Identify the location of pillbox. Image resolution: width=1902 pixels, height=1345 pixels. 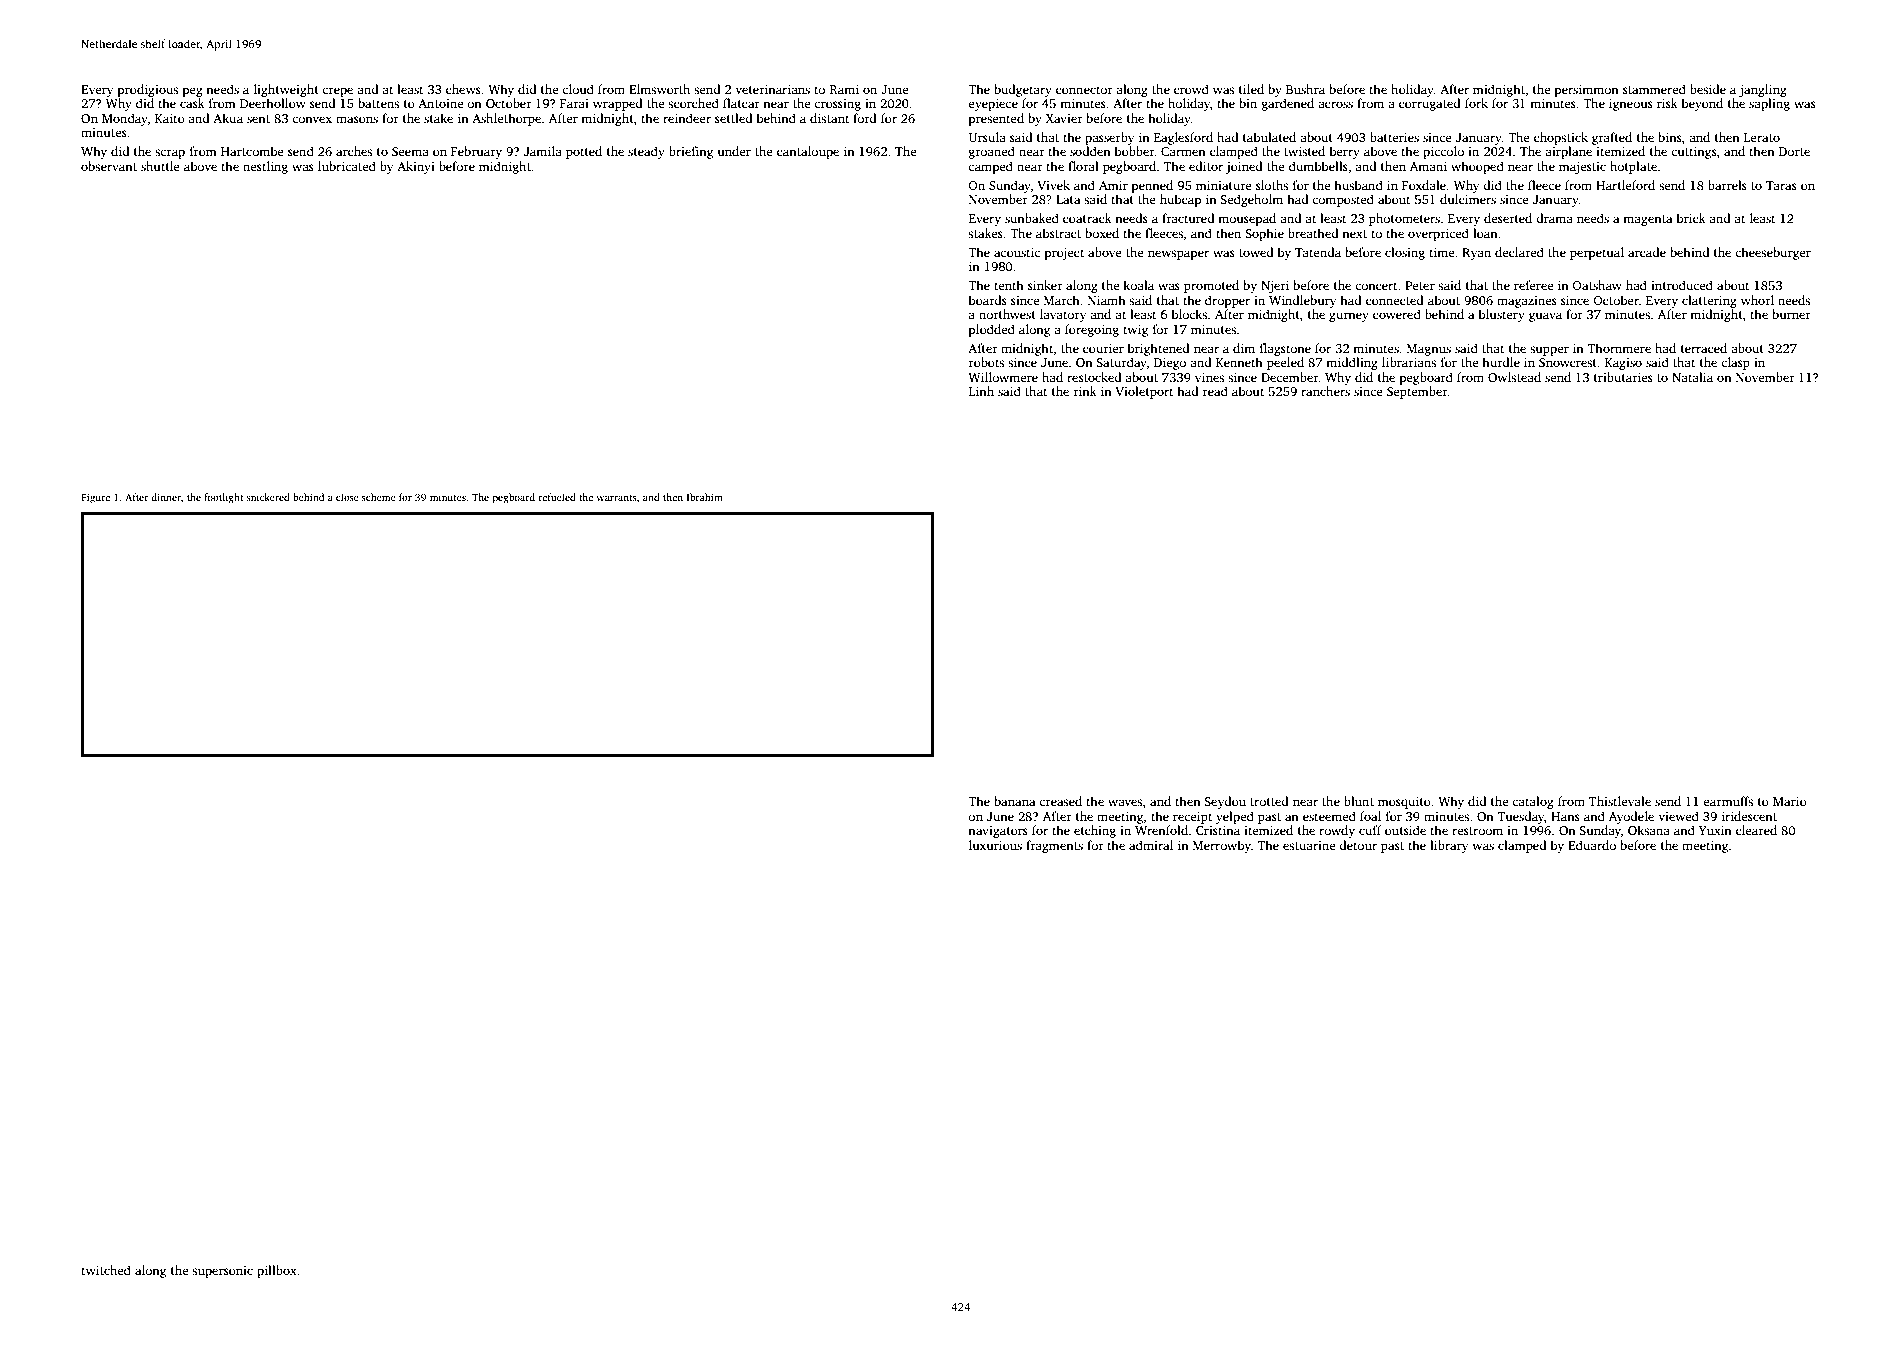
(277, 1271).
